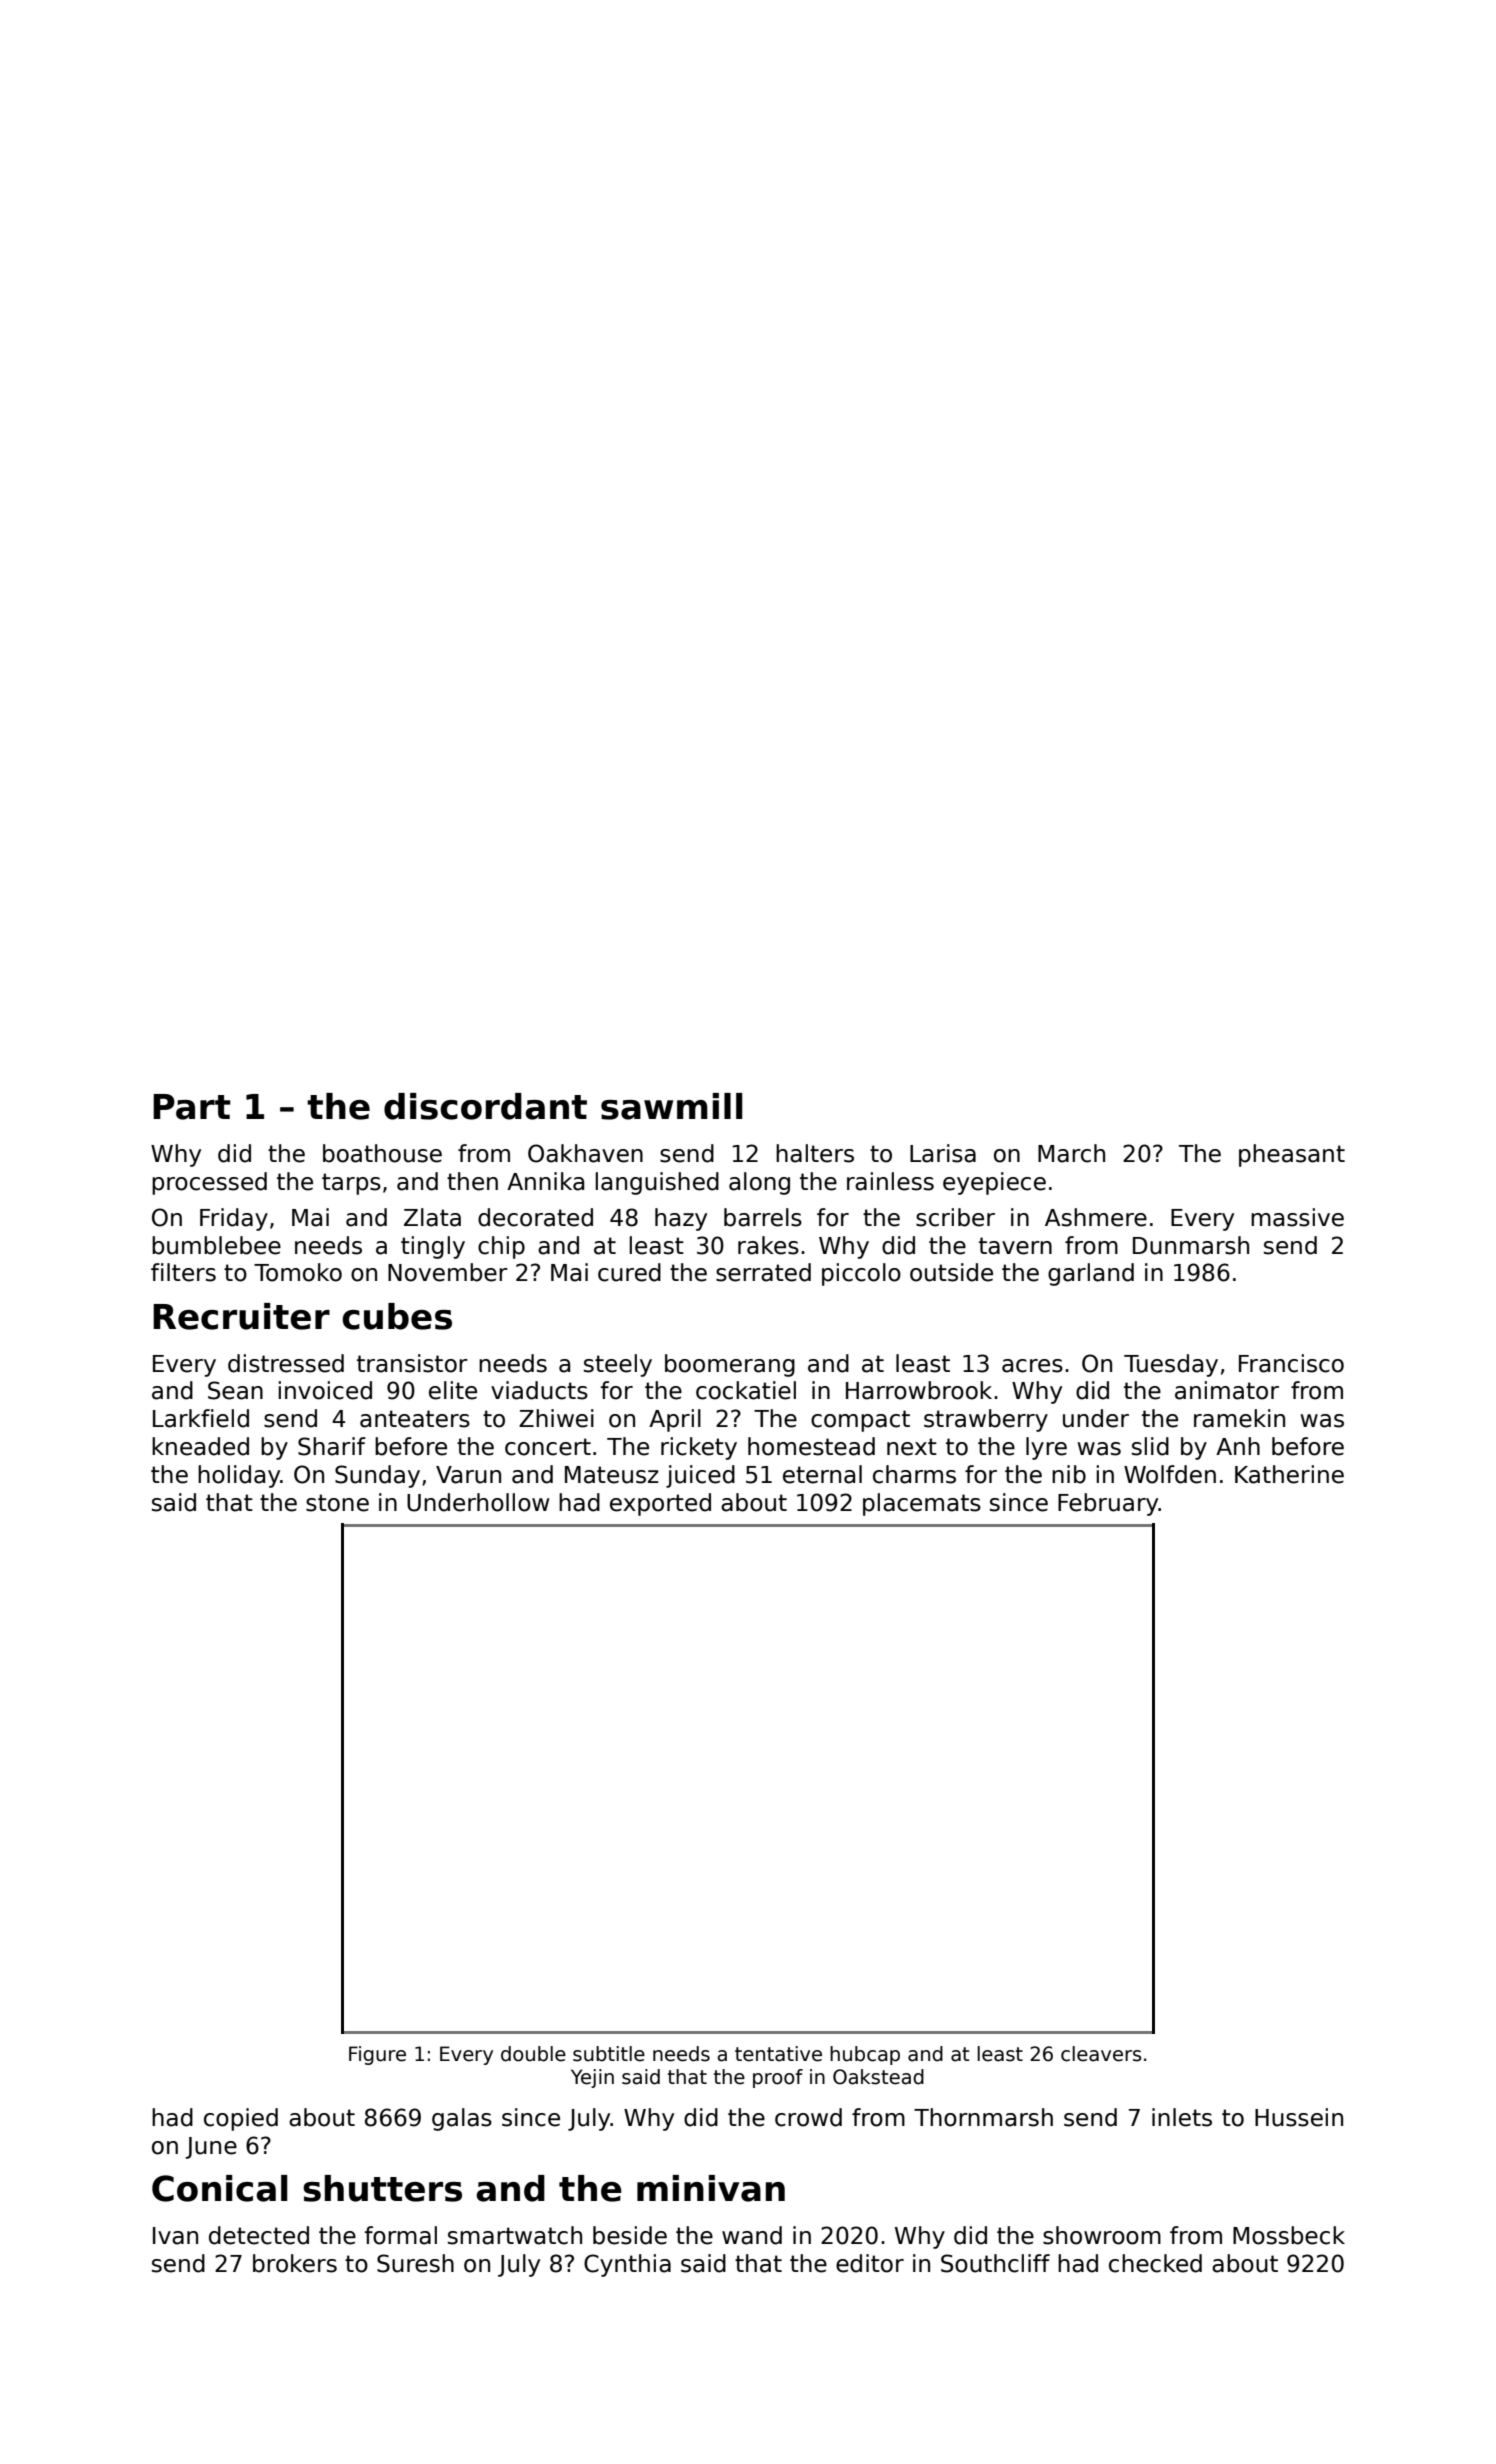  I want to click on Suresh, so click(415, 2263).
